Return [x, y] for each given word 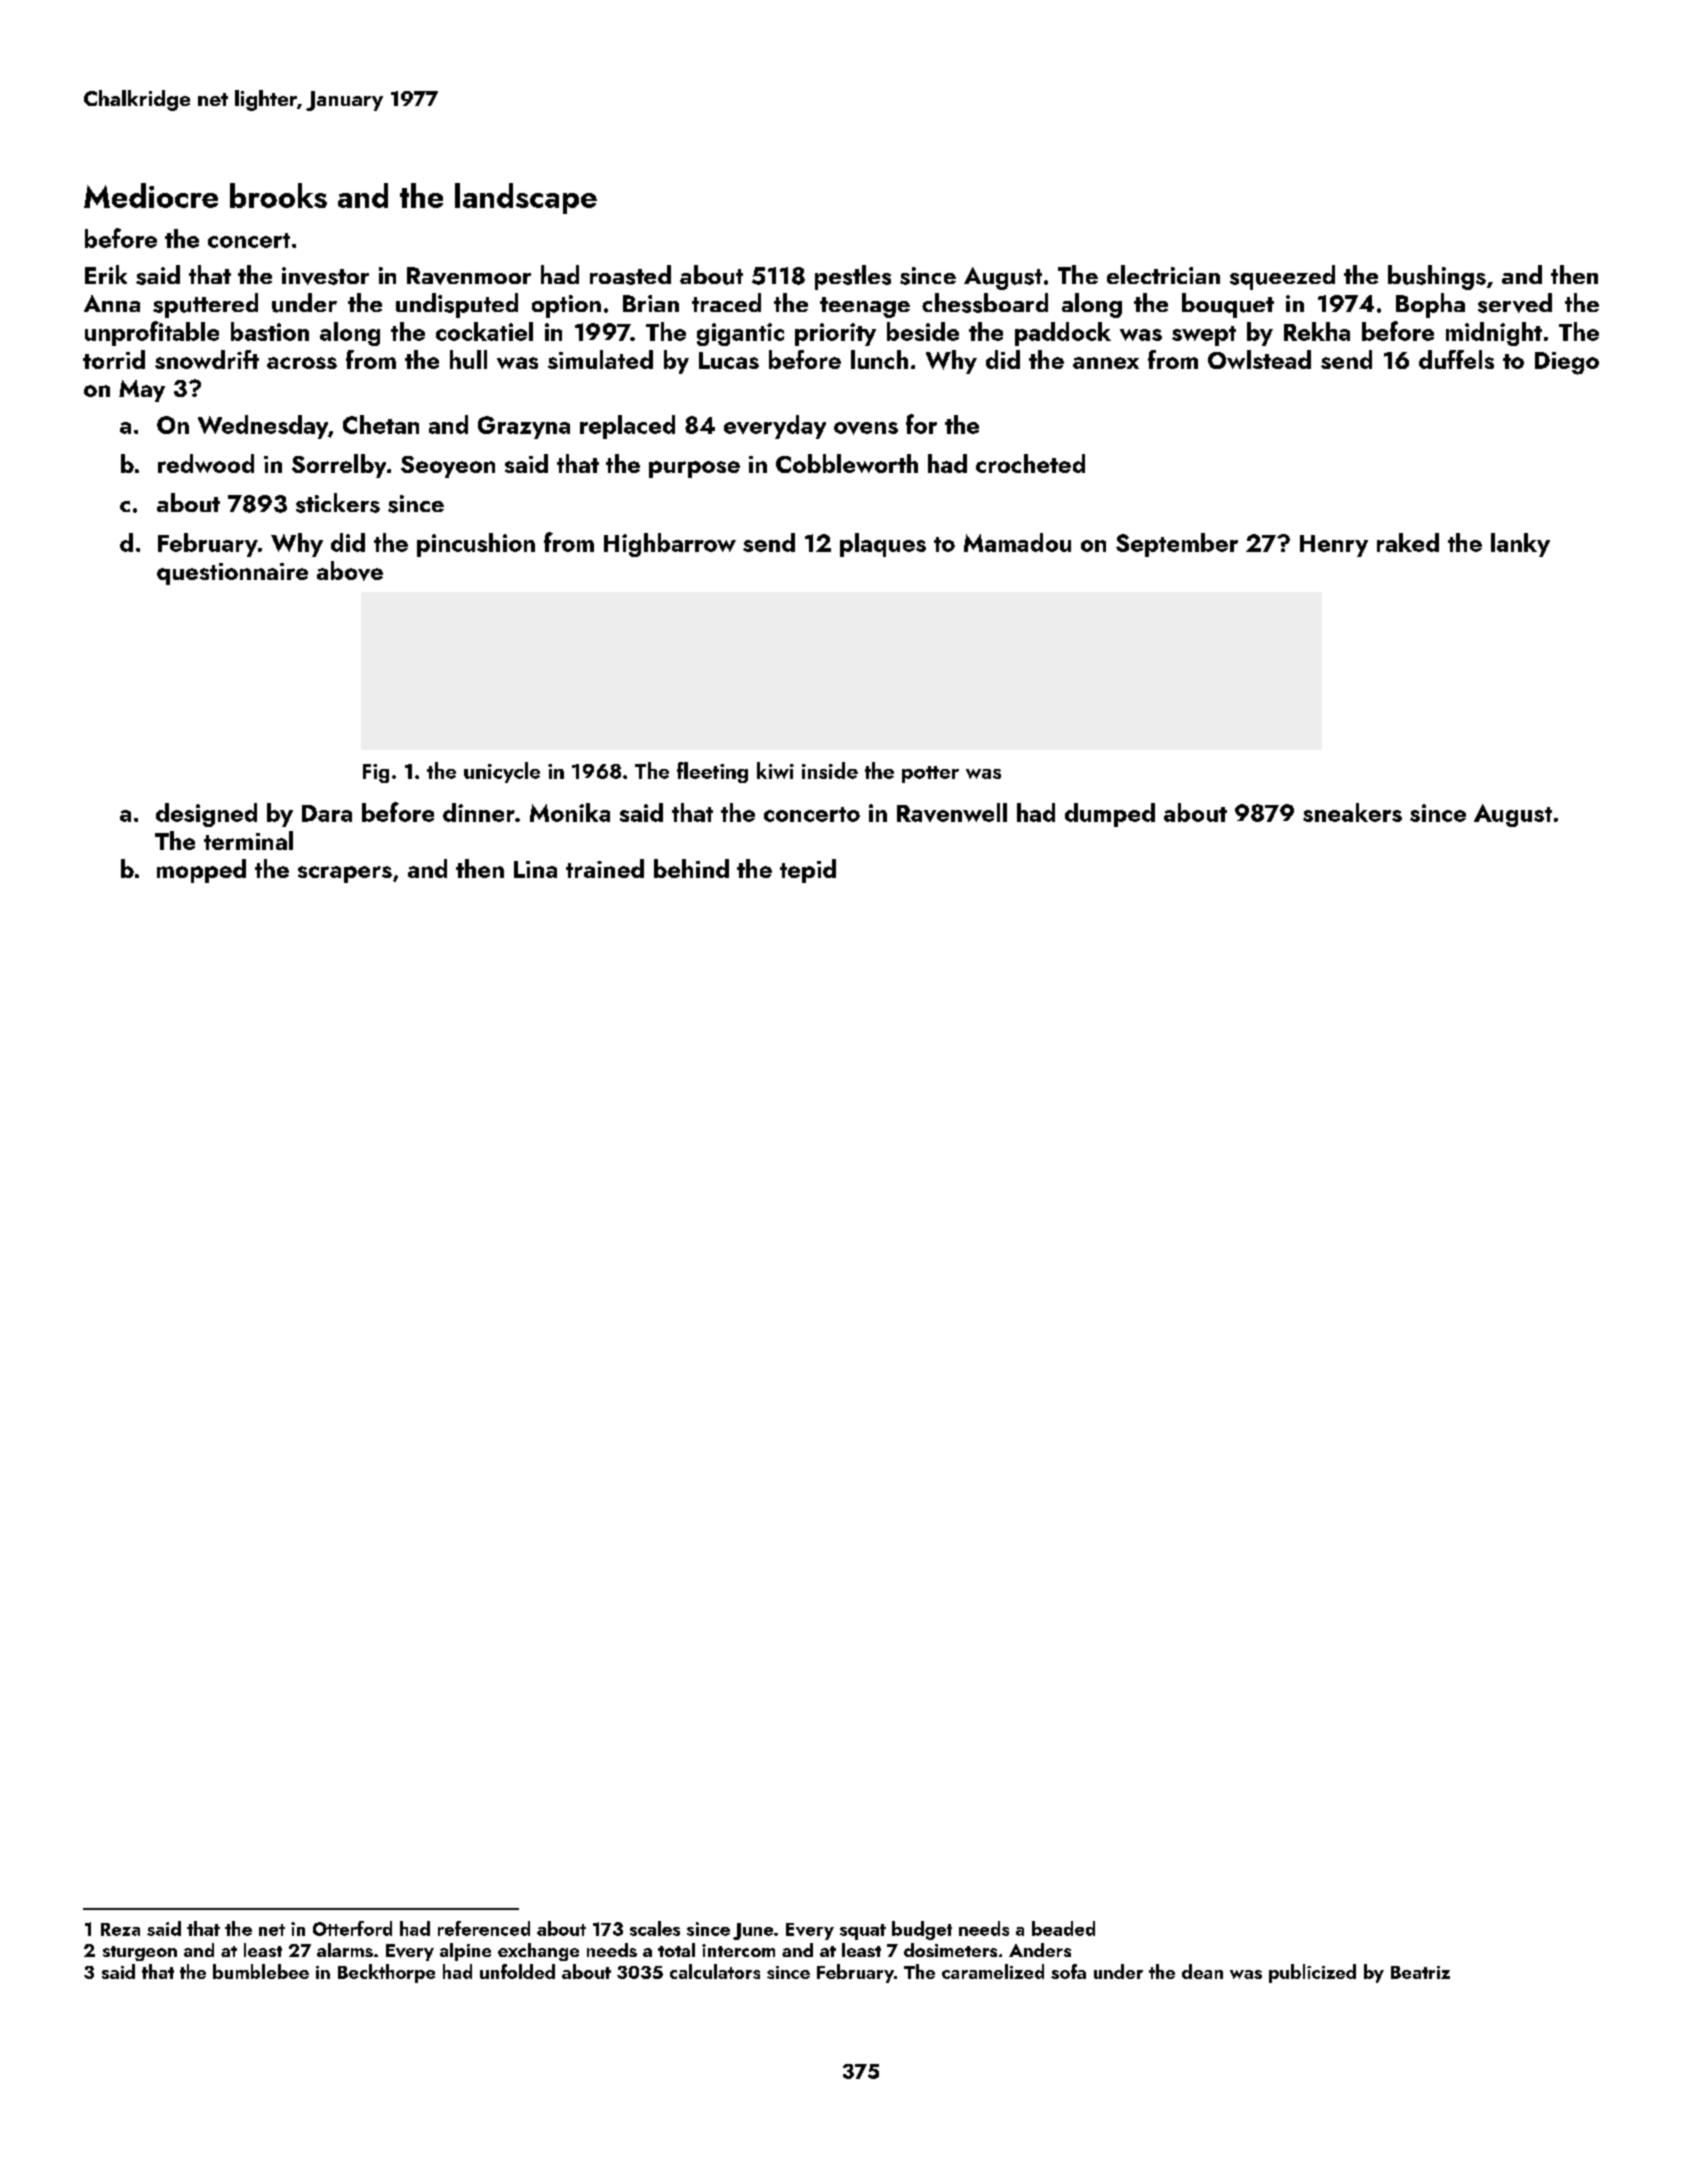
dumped [1110, 815]
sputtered [205, 305]
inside [830, 770]
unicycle [502, 772]
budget [922, 1930]
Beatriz [1420, 1972]
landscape [526, 198]
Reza [120, 1929]
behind [691, 868]
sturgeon [140, 1953]
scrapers [345, 874]
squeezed [1282, 277]
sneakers [1352, 812]
